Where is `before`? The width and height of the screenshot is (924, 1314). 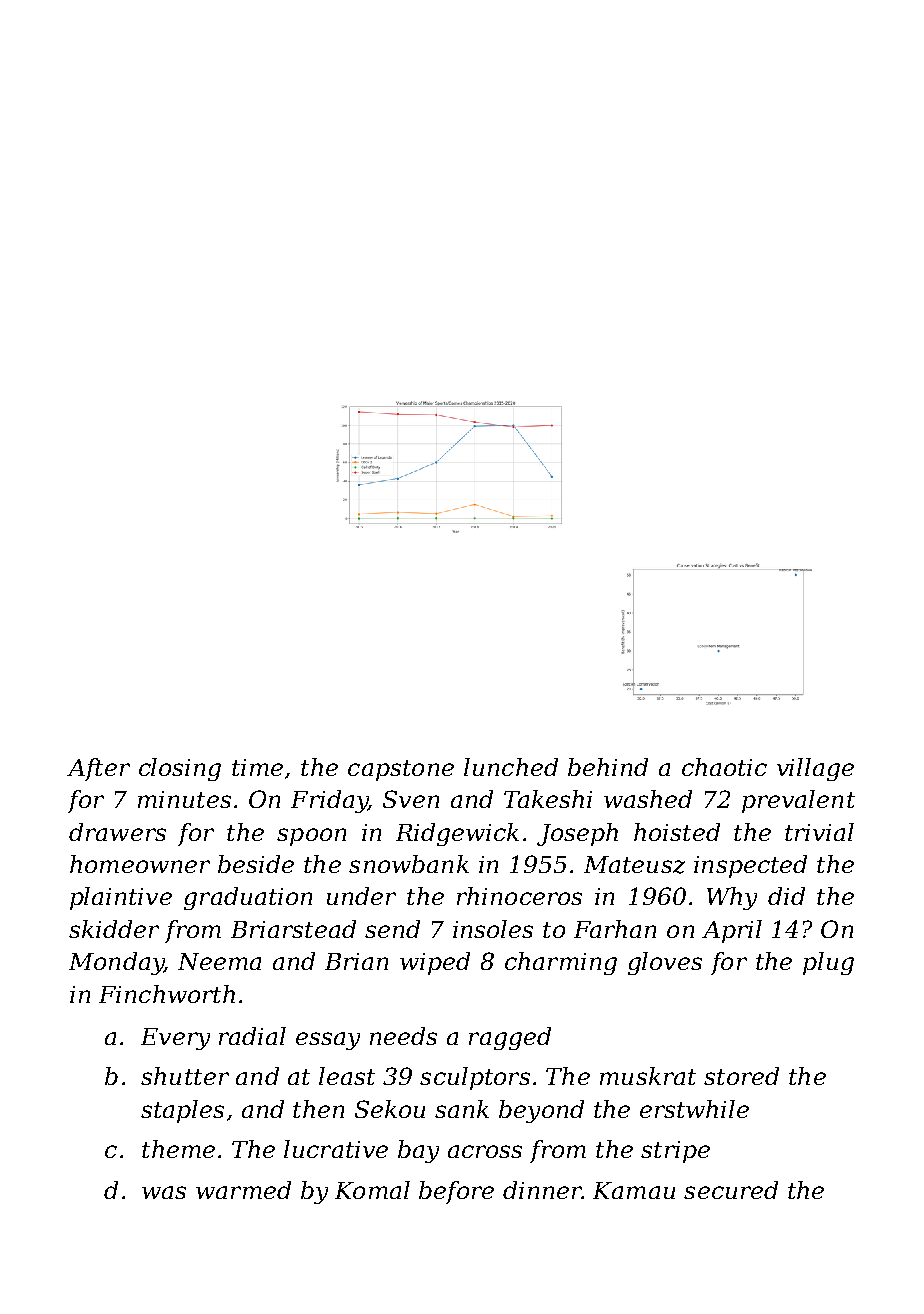 before is located at coordinates (456, 1192).
